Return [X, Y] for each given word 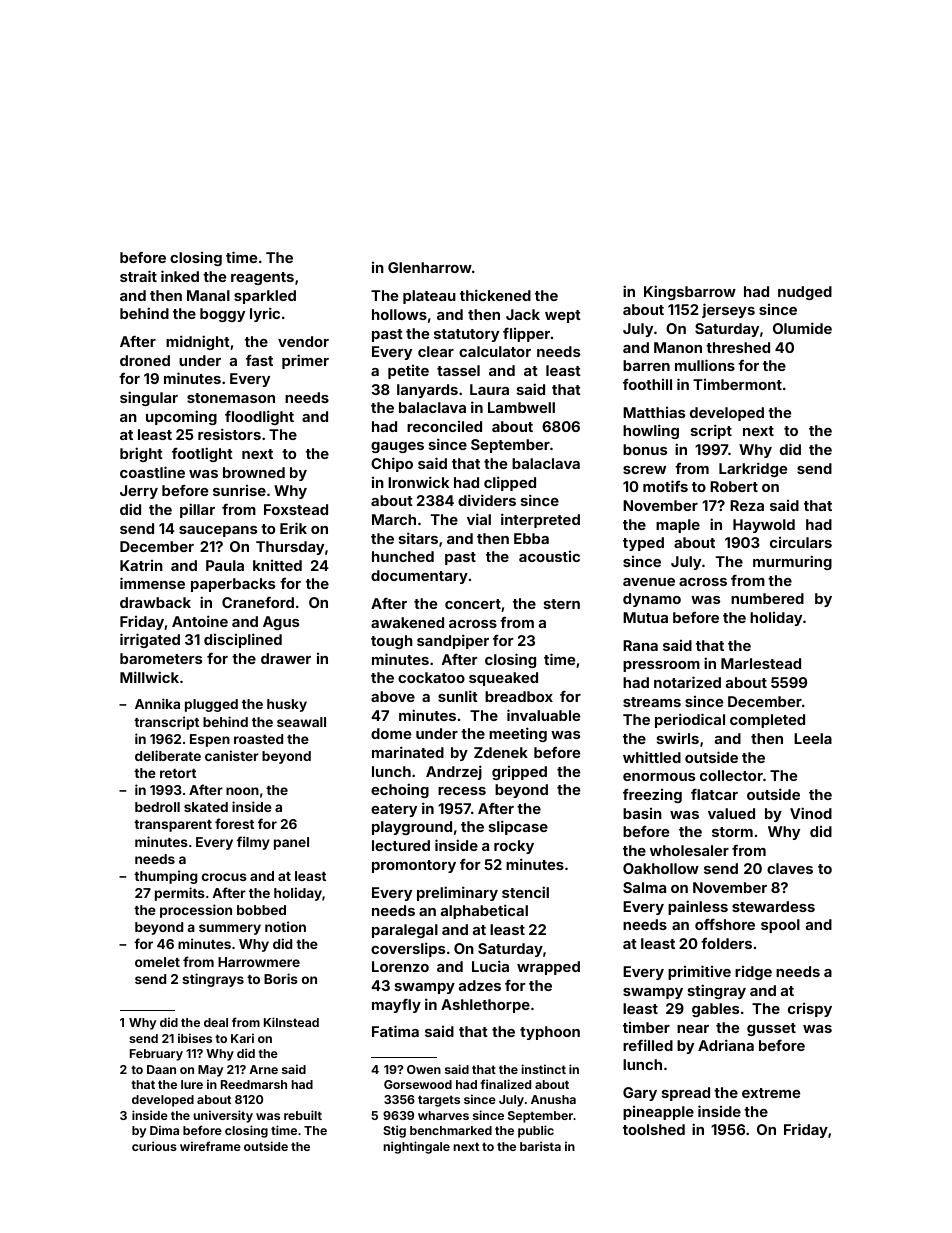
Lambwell [521, 407]
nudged [805, 293]
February [156, 1055]
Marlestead [761, 663]
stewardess [773, 906]
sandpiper [453, 641]
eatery [394, 810]
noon [242, 791]
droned [145, 360]
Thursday [290, 548]
